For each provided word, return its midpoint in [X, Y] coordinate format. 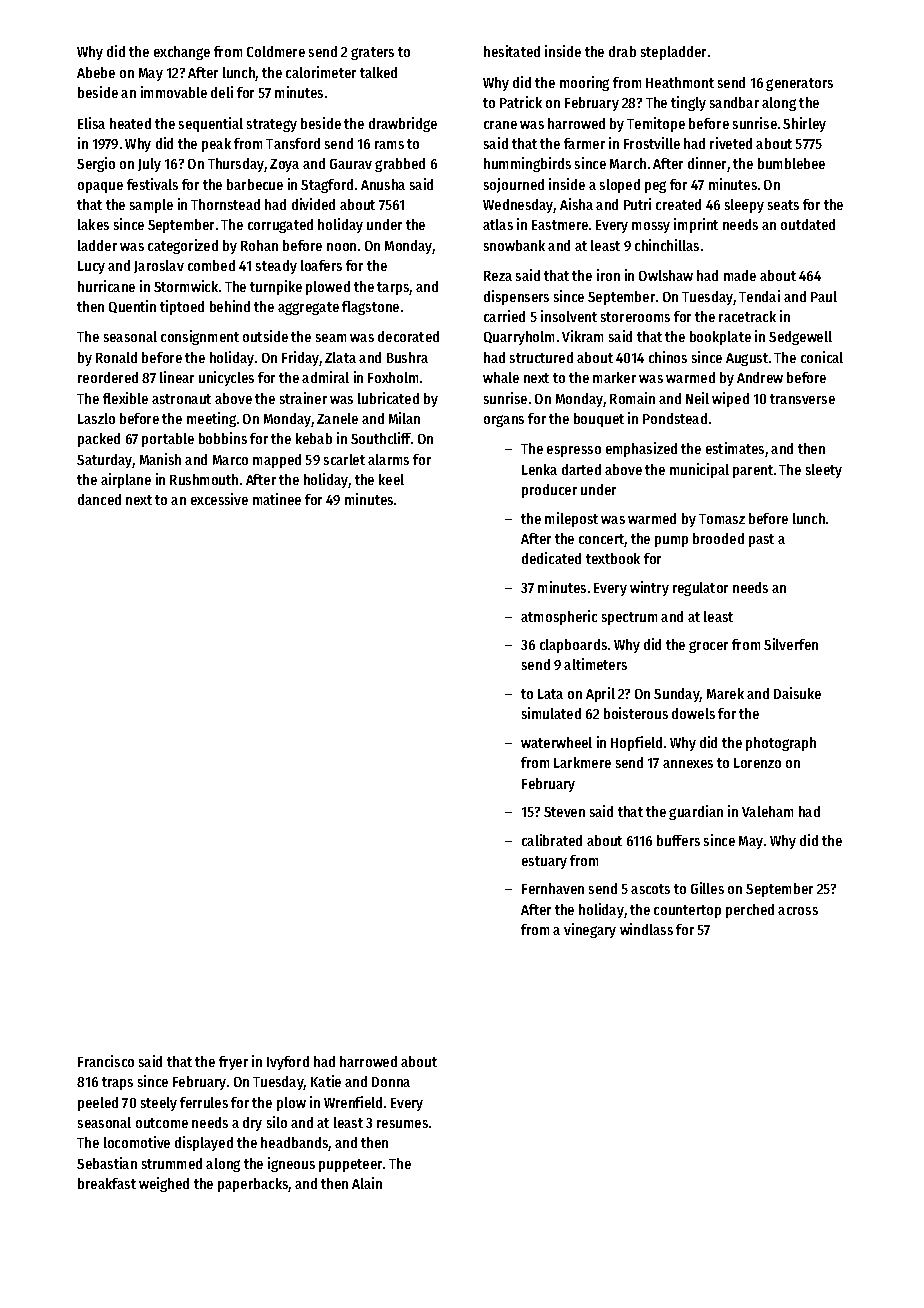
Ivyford [288, 1063]
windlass [646, 929]
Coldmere [276, 51]
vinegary [590, 930]
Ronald [116, 357]
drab [622, 51]
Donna [391, 1082]
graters [372, 53]
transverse [802, 399]
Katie [326, 1081]
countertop [687, 911]
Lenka [539, 469]
